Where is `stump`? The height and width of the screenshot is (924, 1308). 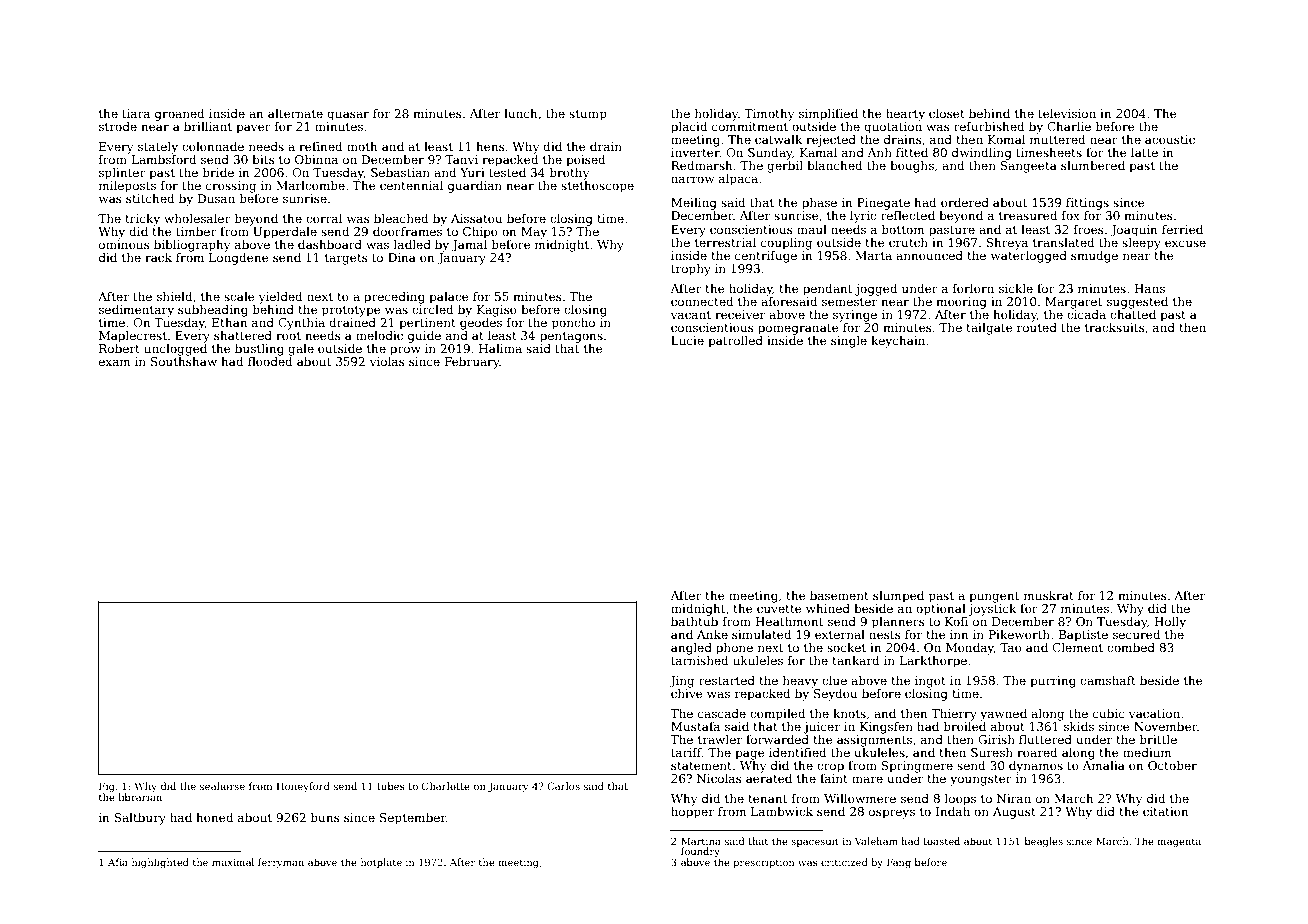 stump is located at coordinates (588, 115).
